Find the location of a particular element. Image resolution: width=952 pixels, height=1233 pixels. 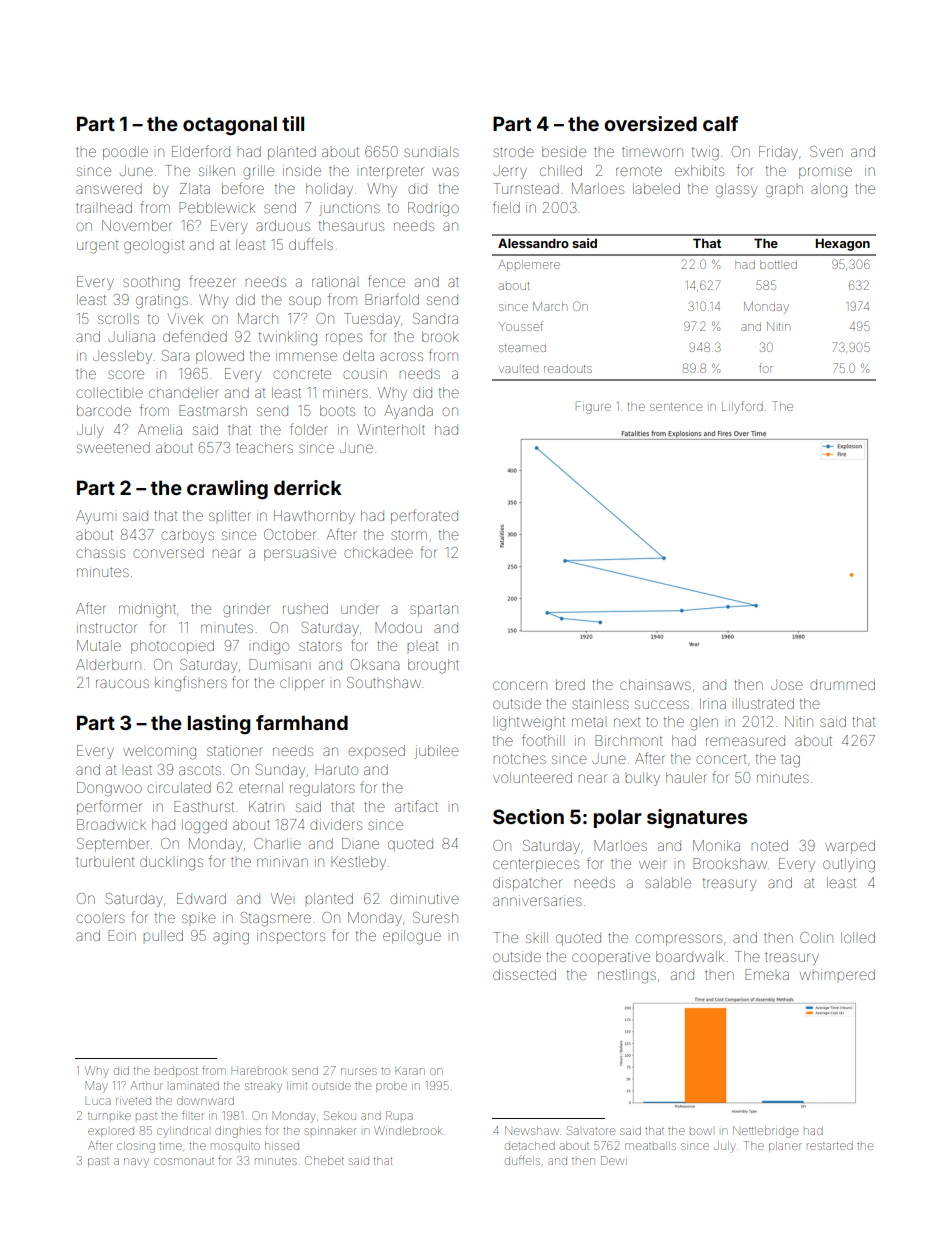

notches is located at coordinates (519, 758).
